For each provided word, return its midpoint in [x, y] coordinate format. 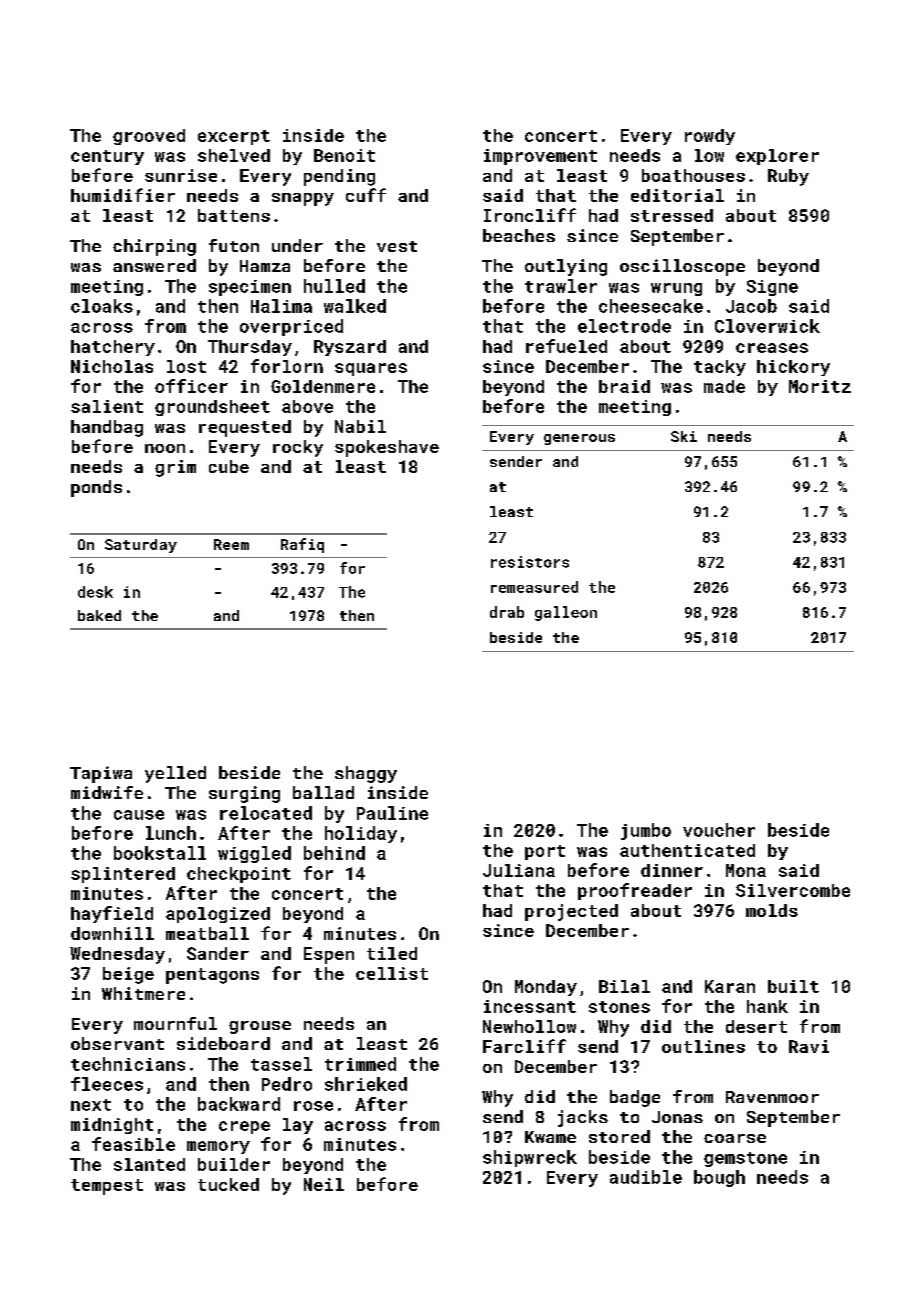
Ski [684, 436]
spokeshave [387, 448]
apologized [218, 915]
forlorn [287, 366]
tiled [392, 953]
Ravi [809, 1046]
